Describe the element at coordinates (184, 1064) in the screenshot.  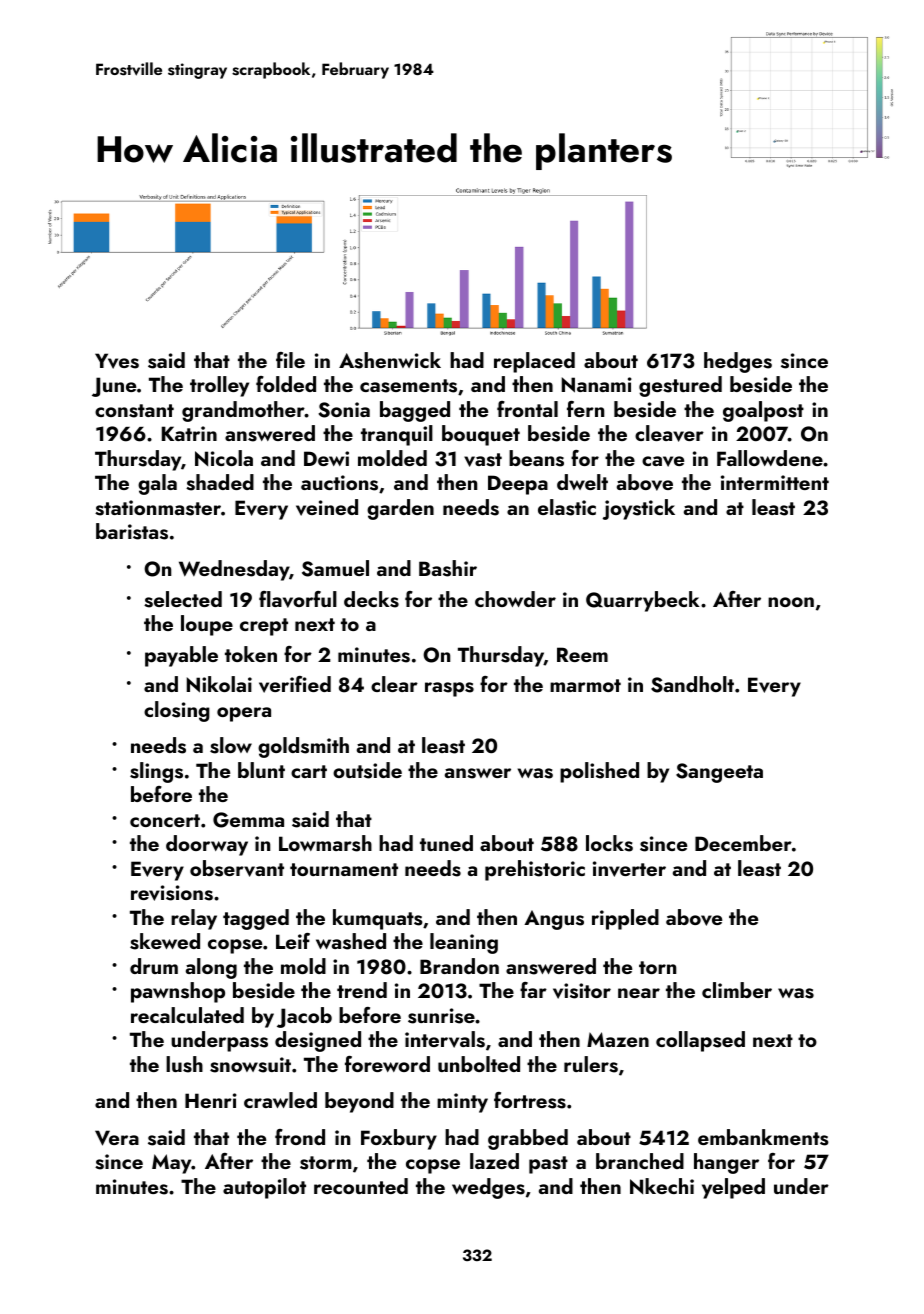
I see `lush` at that location.
